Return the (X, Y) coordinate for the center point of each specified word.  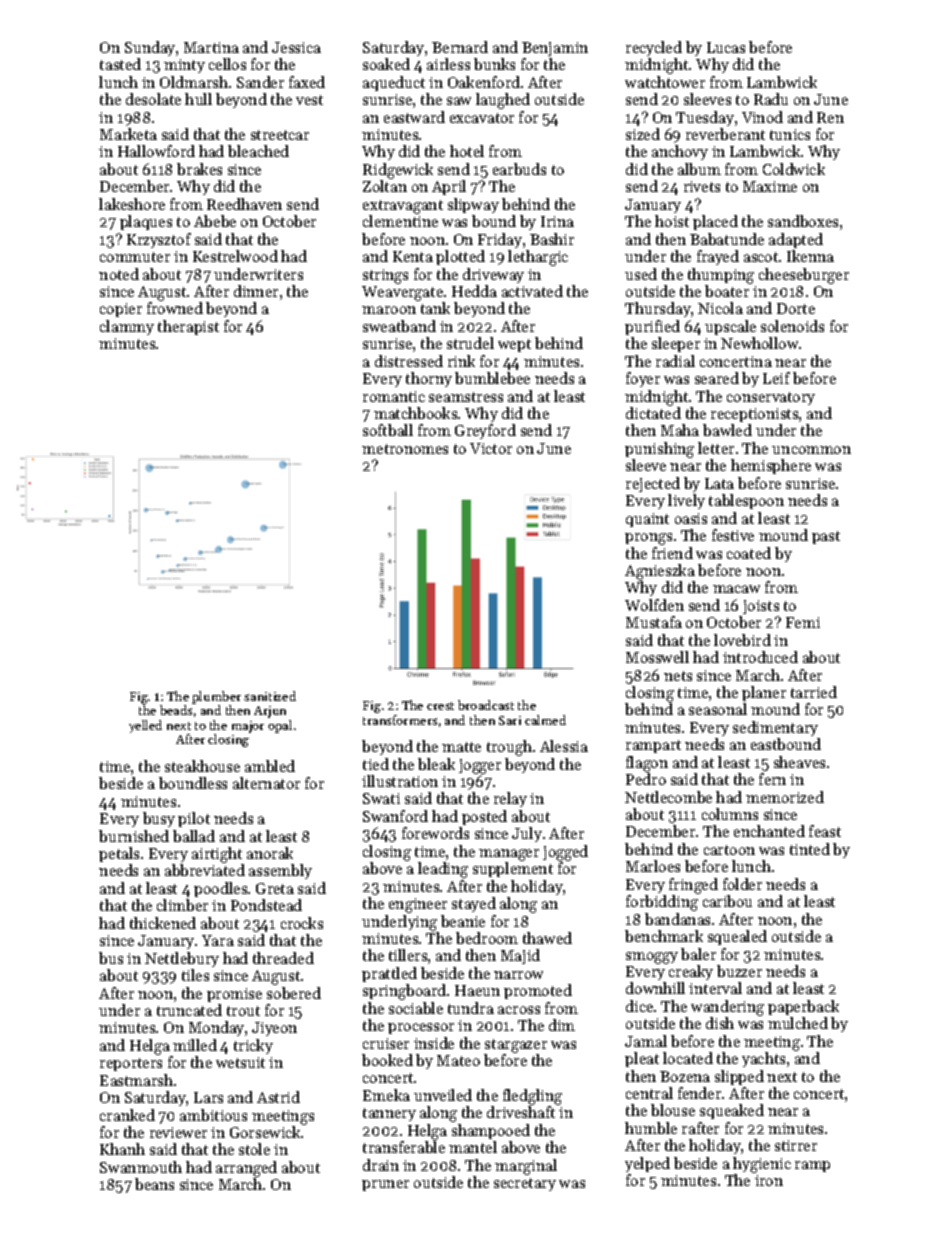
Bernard (460, 47)
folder (742, 884)
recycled (654, 48)
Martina (211, 47)
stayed (474, 904)
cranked (127, 1115)
